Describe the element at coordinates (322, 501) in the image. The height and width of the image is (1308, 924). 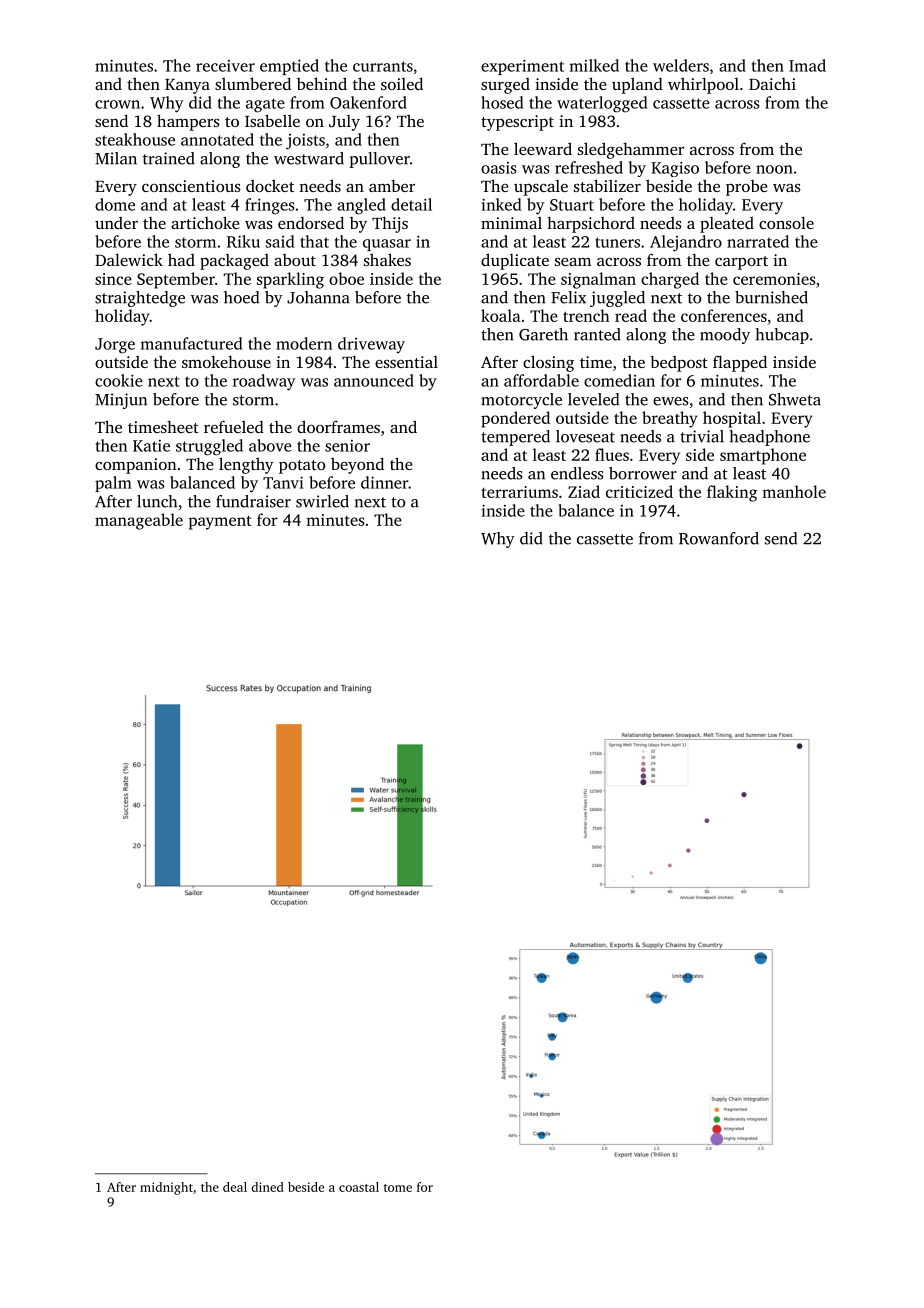
I see `swirled` at that location.
